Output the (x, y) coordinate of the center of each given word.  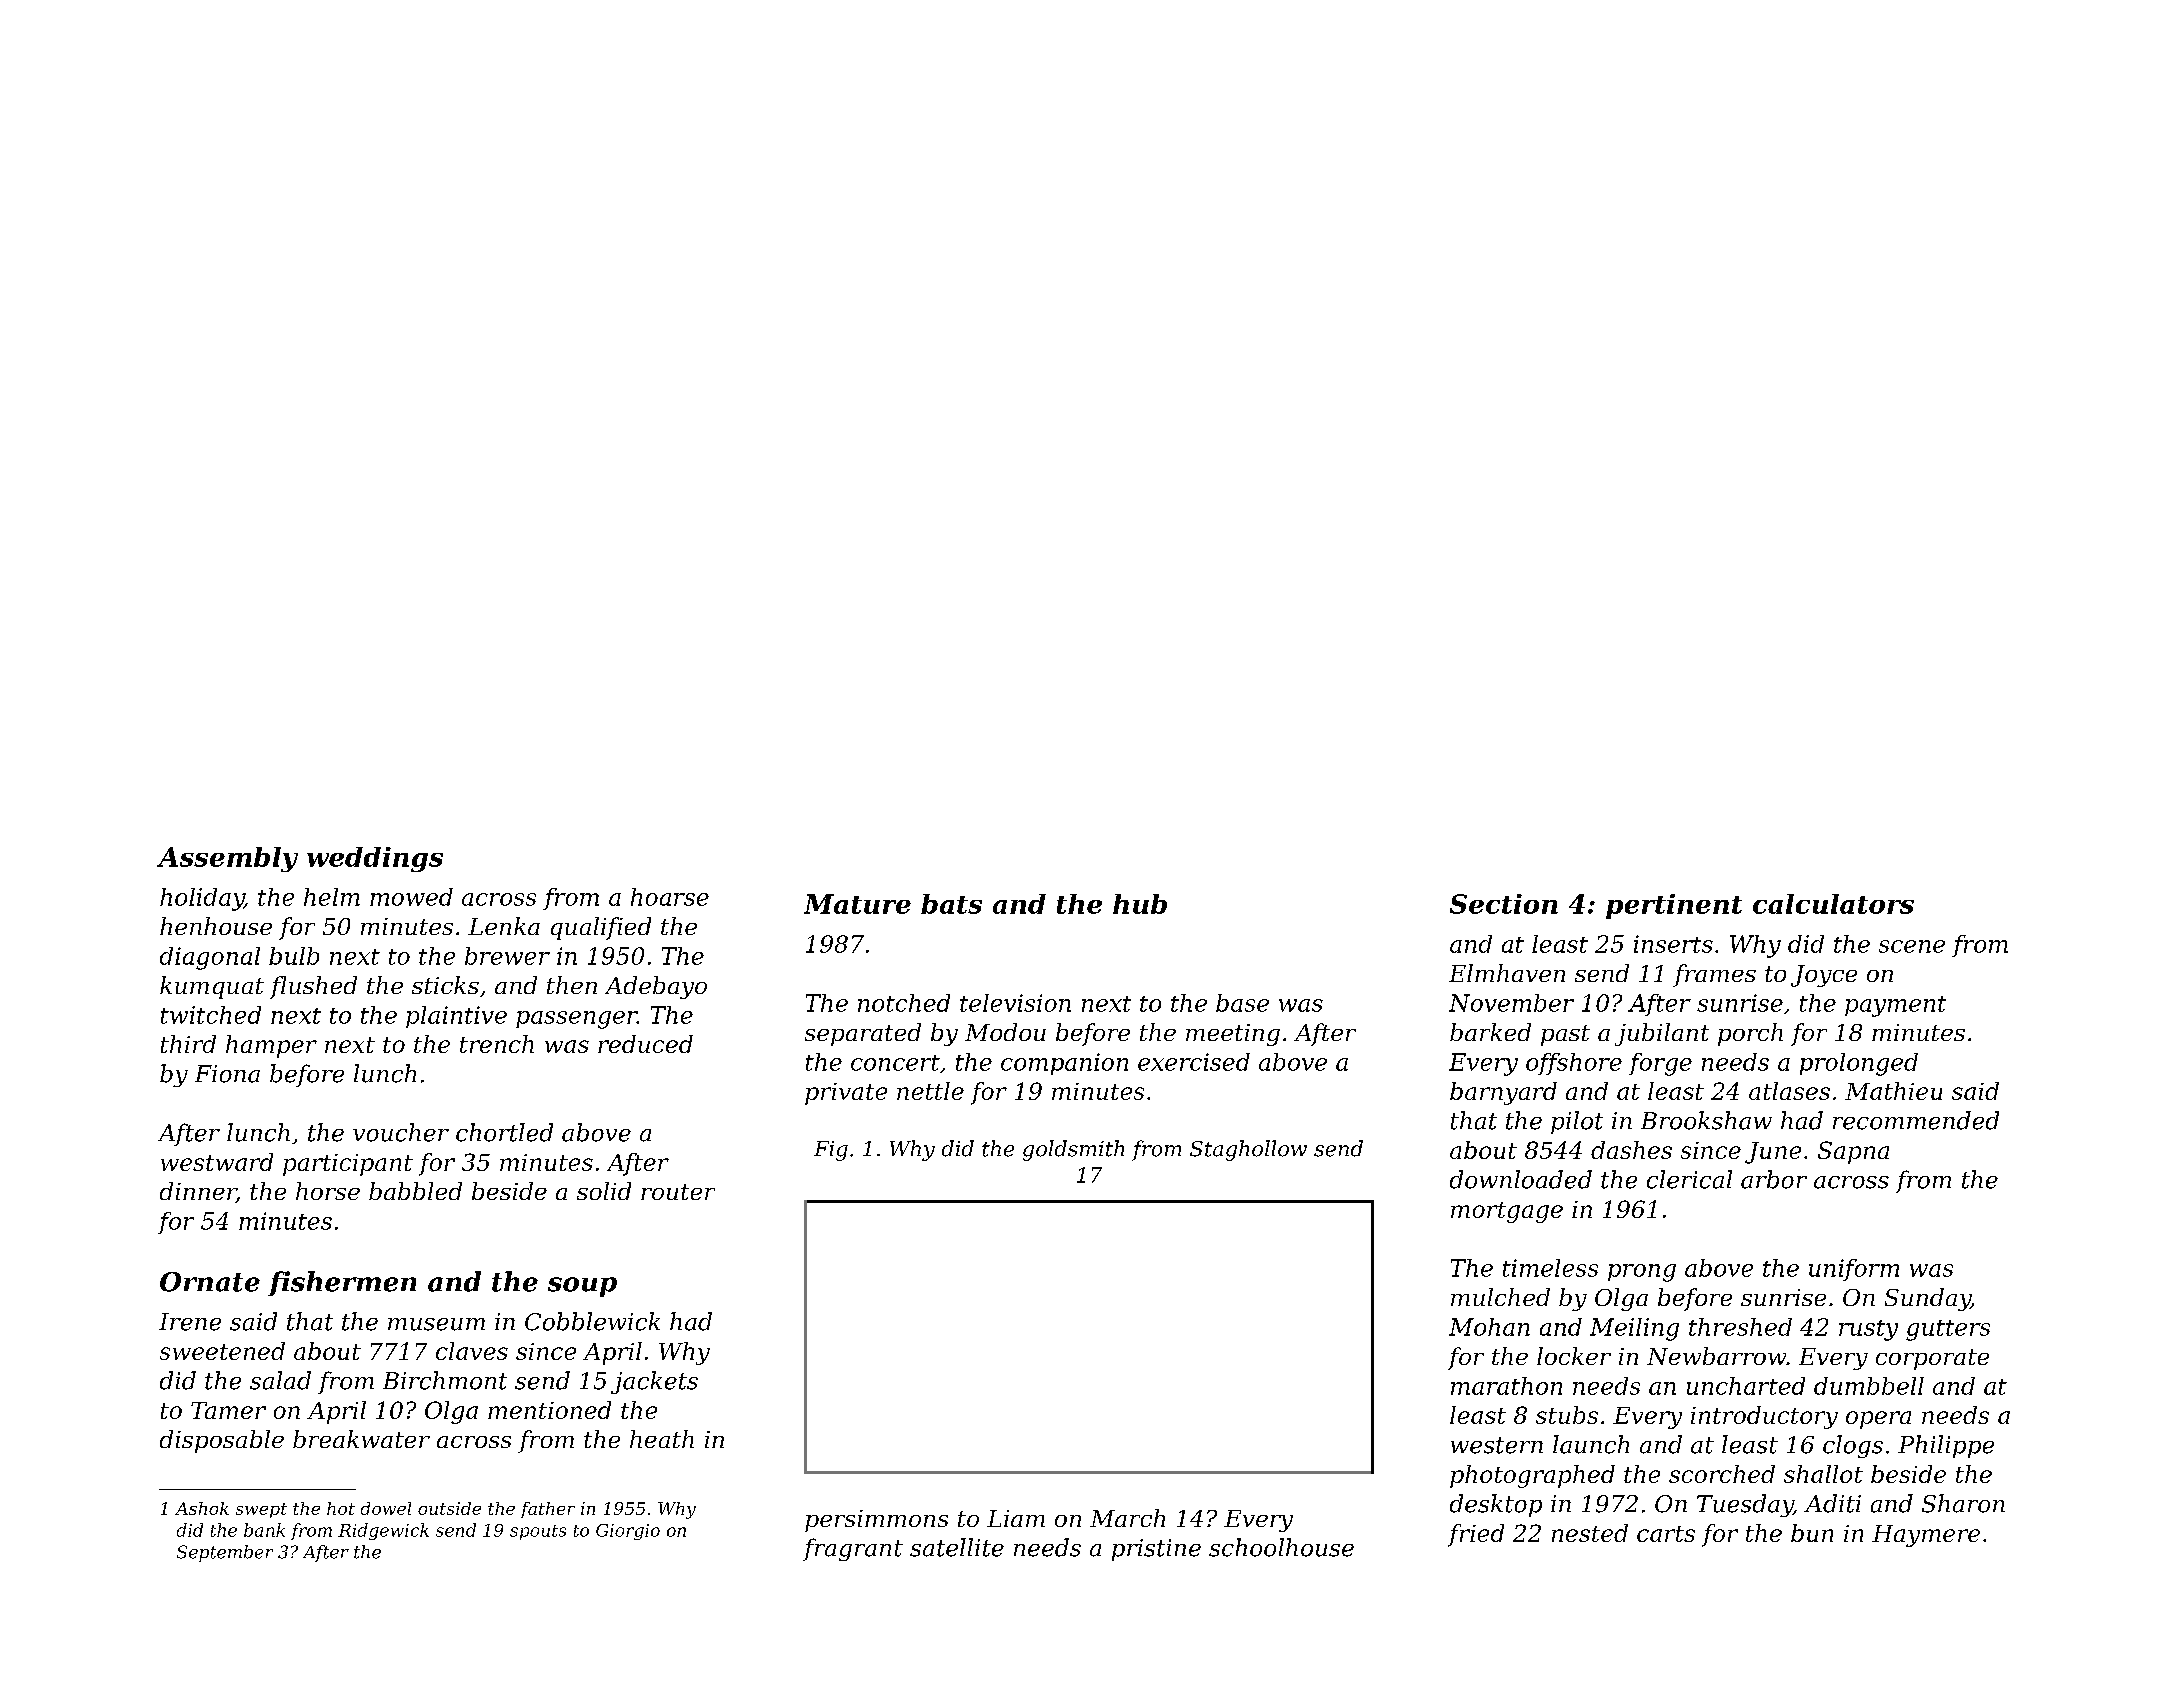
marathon (1506, 1386)
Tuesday (1745, 1505)
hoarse (670, 897)
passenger (576, 1020)
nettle (930, 1091)
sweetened (222, 1351)
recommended (1916, 1120)
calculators (1833, 904)
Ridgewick (383, 1531)
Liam (1016, 1518)
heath (662, 1439)
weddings (375, 859)
